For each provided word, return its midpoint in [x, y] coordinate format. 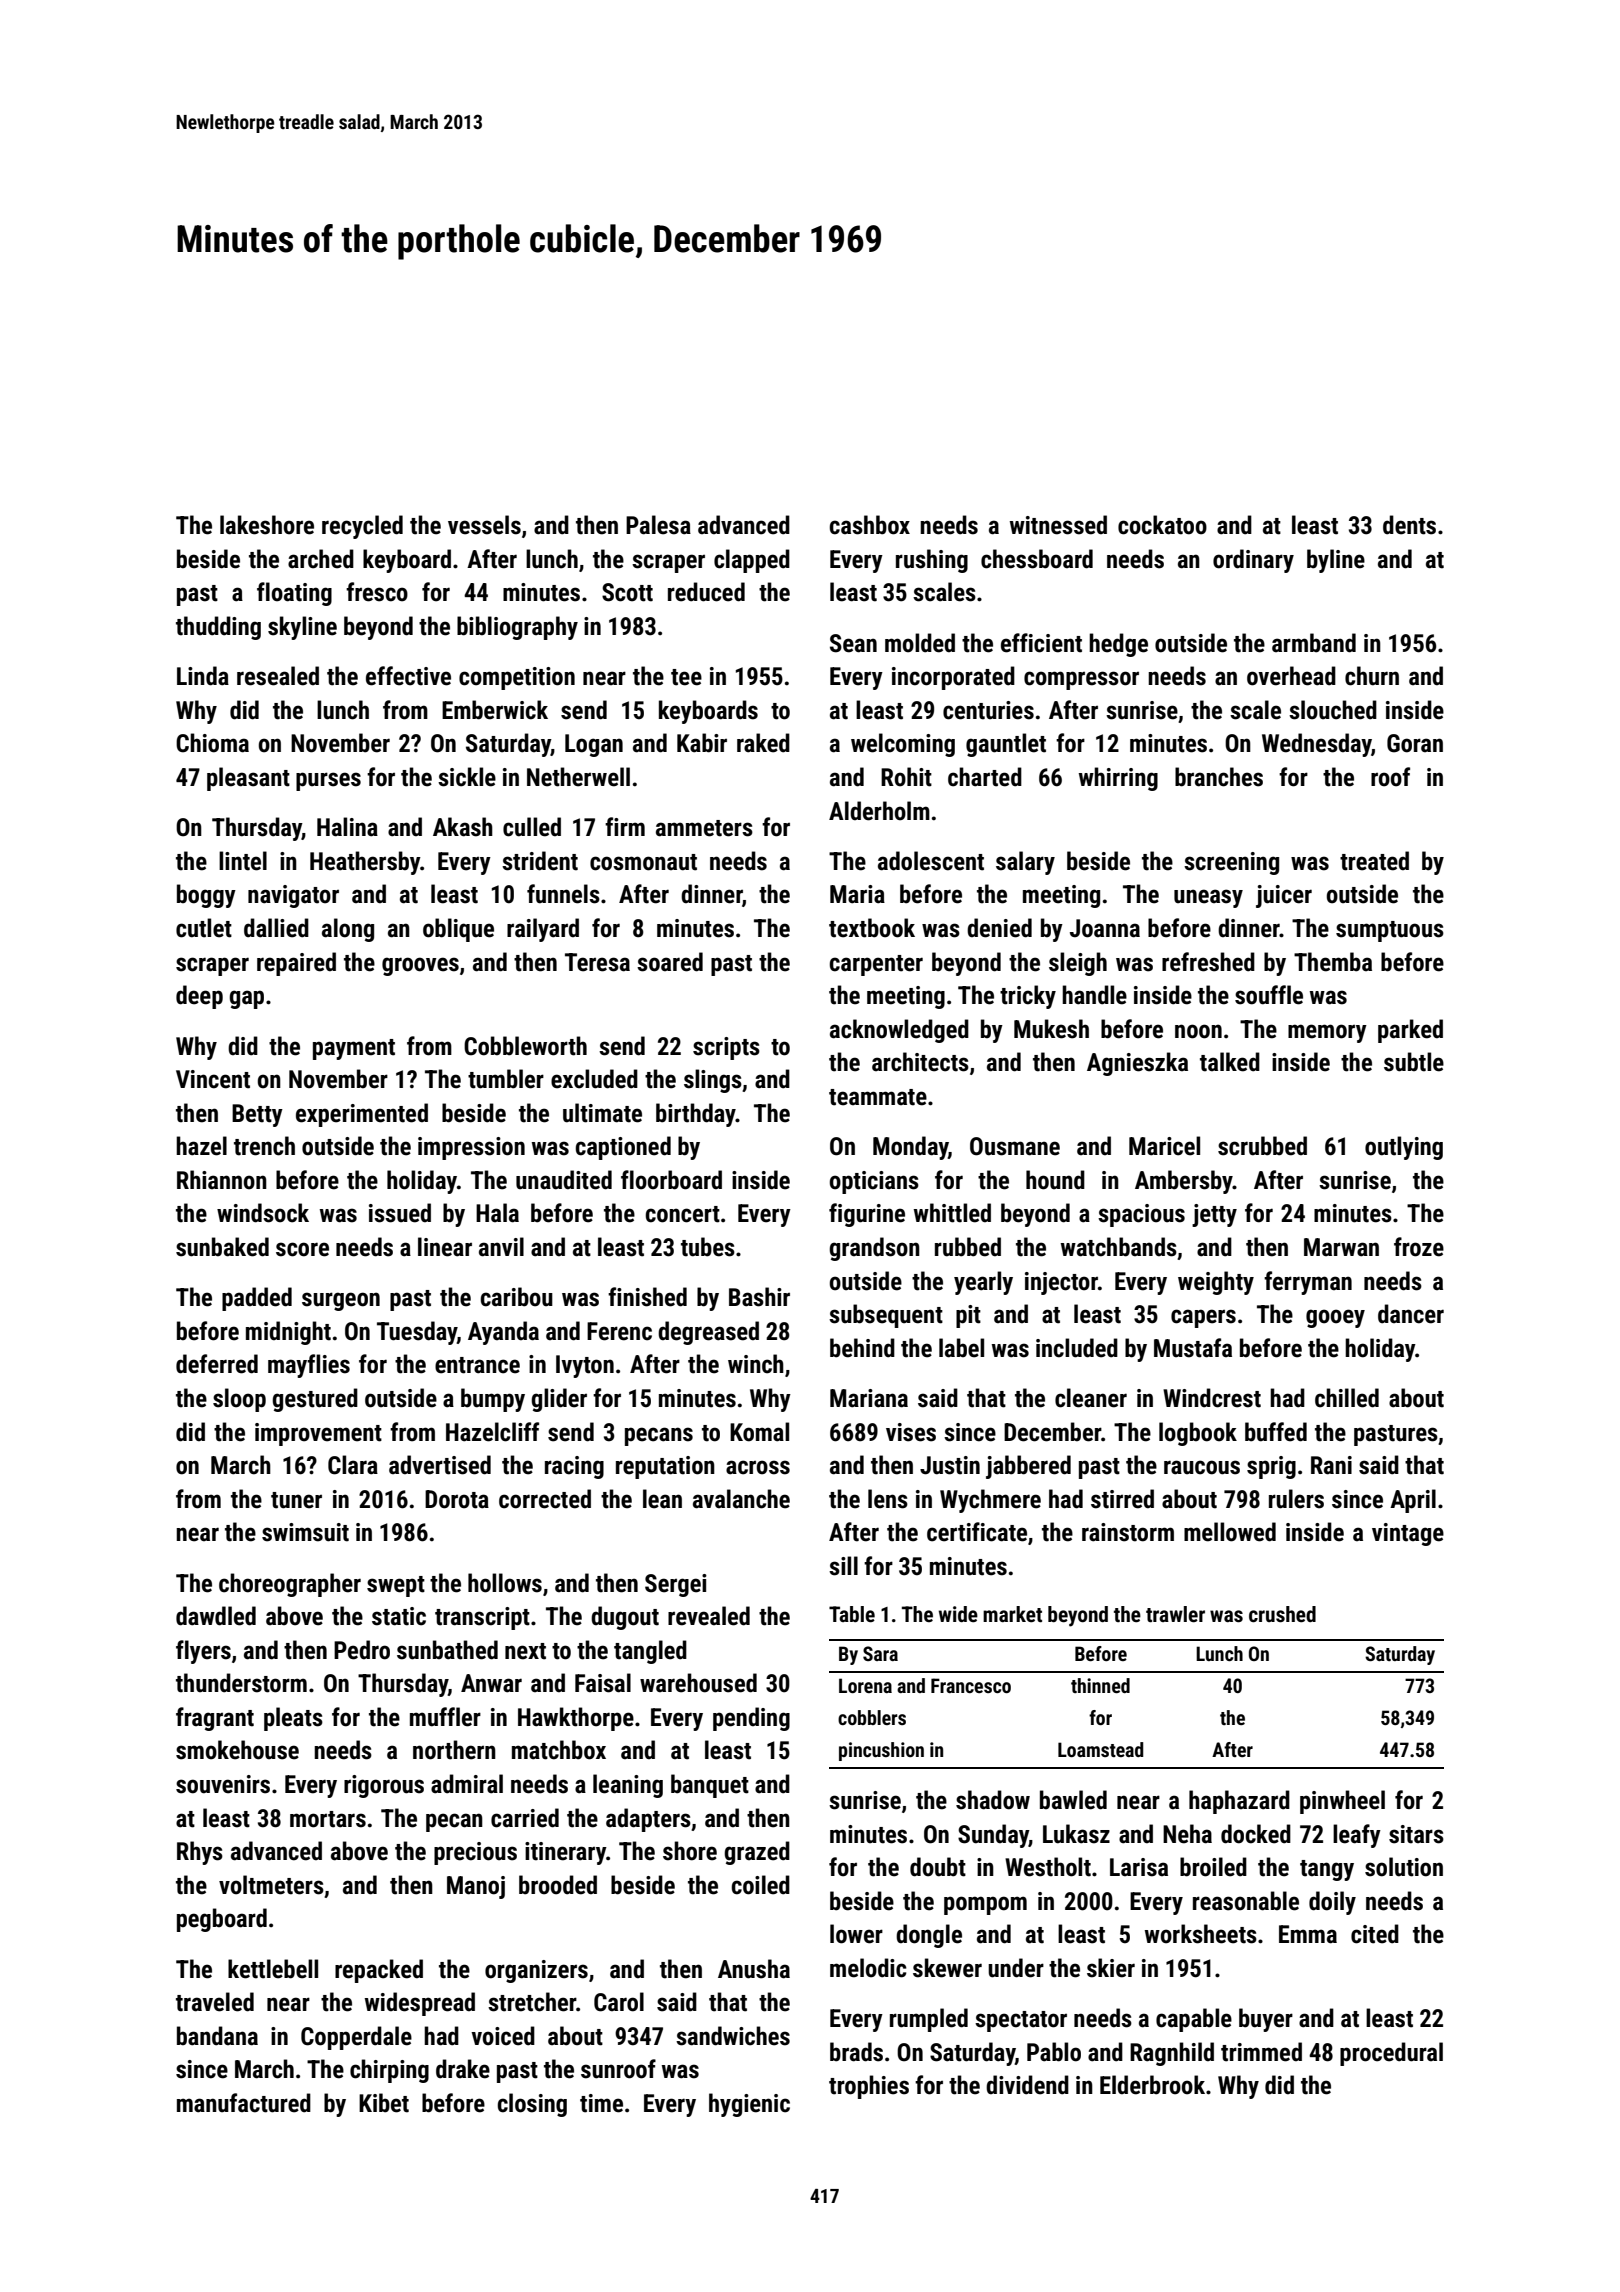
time [601, 2103]
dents [1409, 525]
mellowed [1230, 1532]
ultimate [602, 1113]
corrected [545, 1499]
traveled [215, 2002]
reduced [706, 592]
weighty [1216, 1283]
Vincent [213, 1079]
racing [574, 1467]
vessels [484, 525]
